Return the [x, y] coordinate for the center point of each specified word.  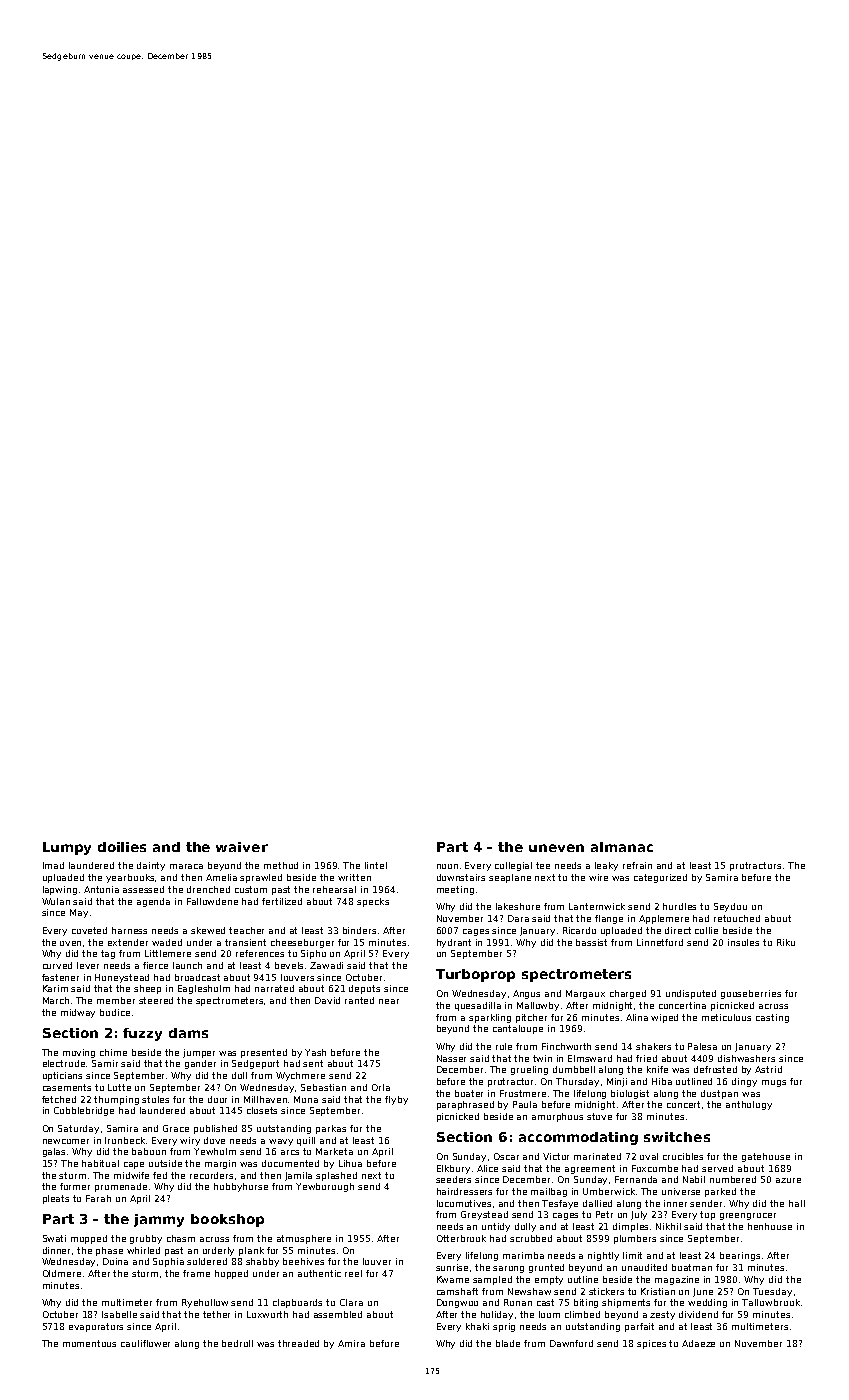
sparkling [490, 1018]
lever [88, 965]
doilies [122, 847]
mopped [89, 1239]
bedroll [237, 1343]
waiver [242, 847]
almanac [622, 847]
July [639, 1215]
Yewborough [325, 1187]
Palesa [702, 1046]
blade [508, 1343]
